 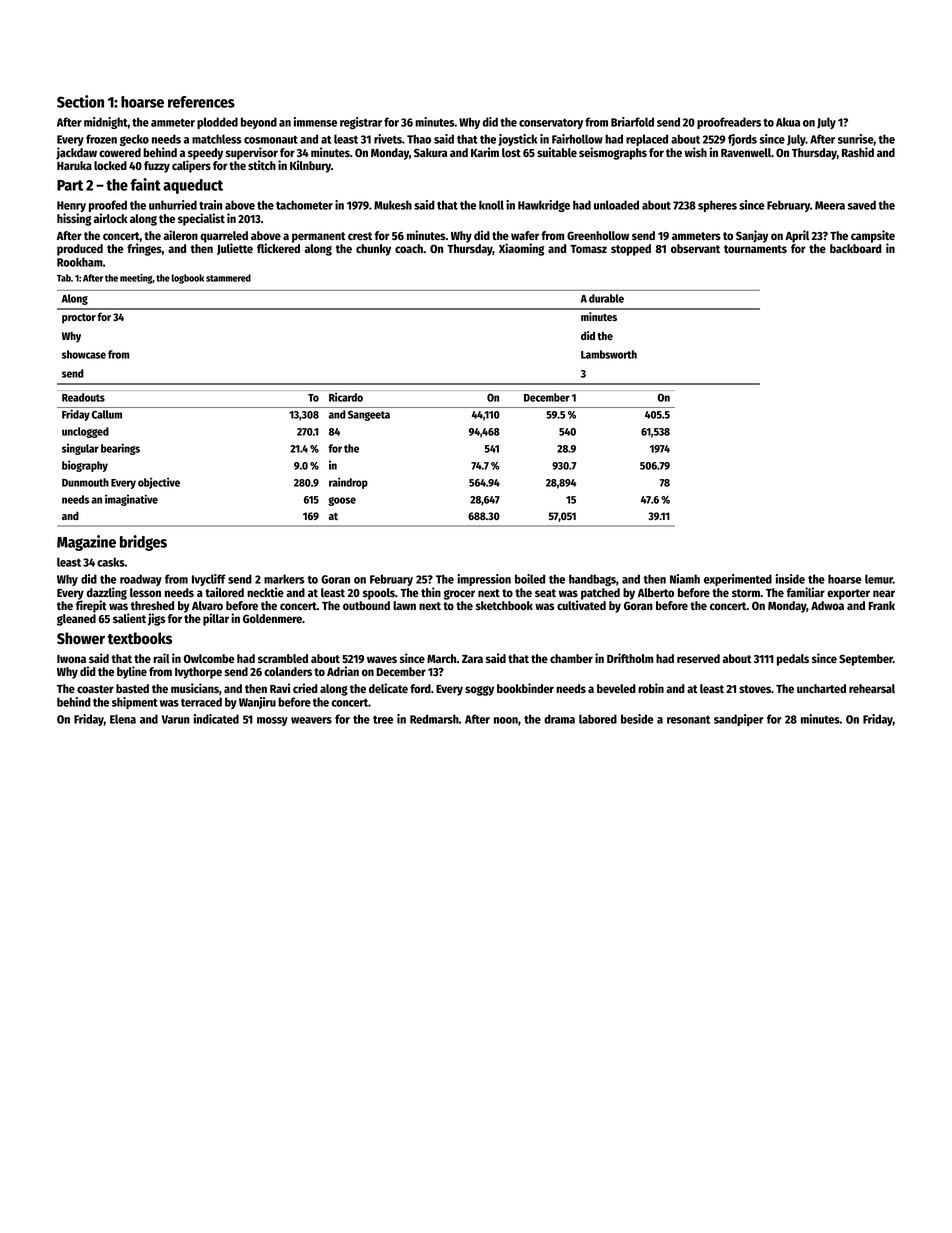 What do you see at coordinates (419, 139) in the screenshot?
I see `Thao` at bounding box center [419, 139].
